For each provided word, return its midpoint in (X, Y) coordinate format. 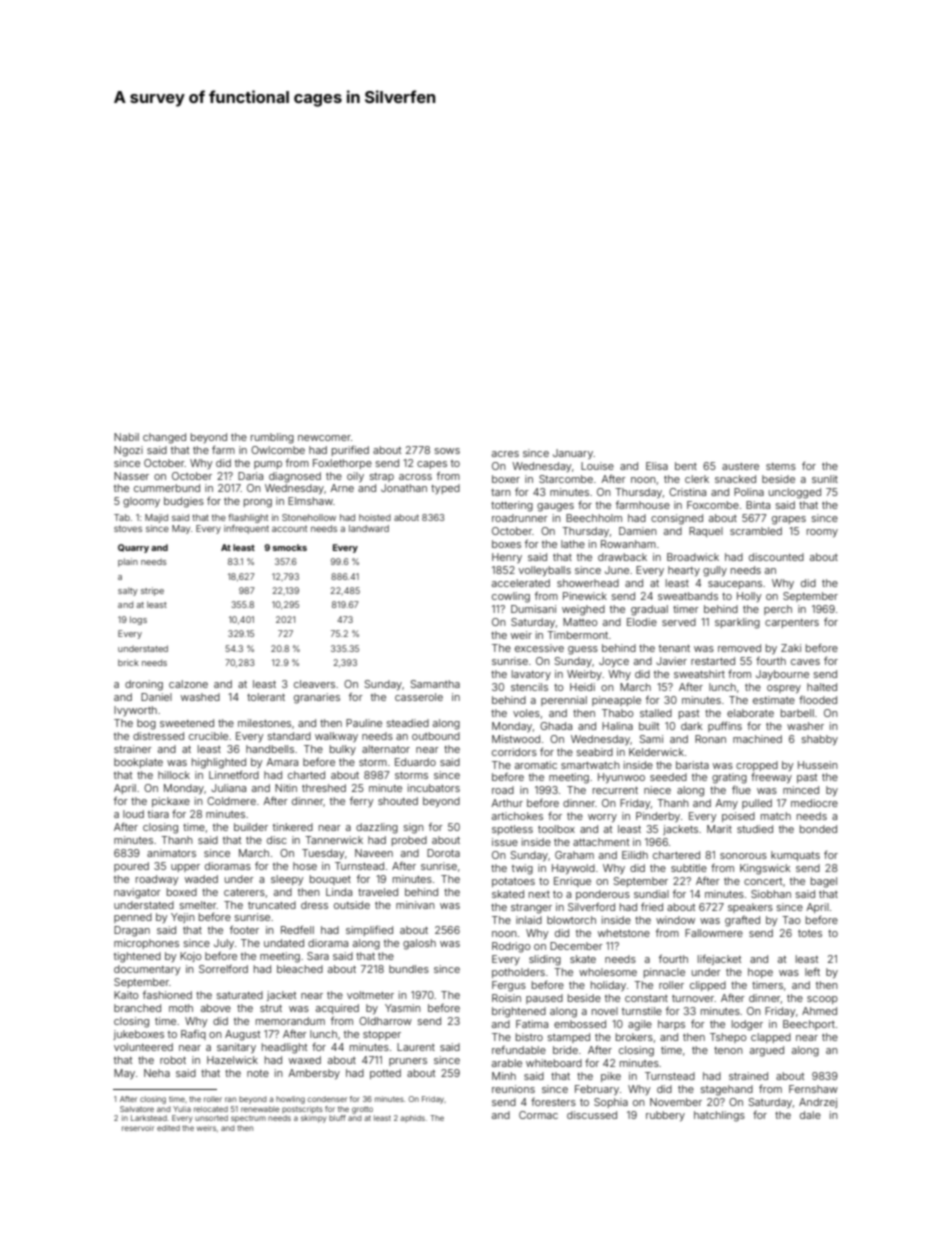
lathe (573, 544)
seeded (668, 777)
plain (128, 562)
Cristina (687, 492)
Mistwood (516, 739)
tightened (137, 957)
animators (171, 853)
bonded (818, 829)
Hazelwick (232, 1060)
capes (432, 465)
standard (289, 736)
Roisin (506, 998)
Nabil (126, 437)
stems (781, 466)
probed (409, 841)
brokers (634, 1037)
